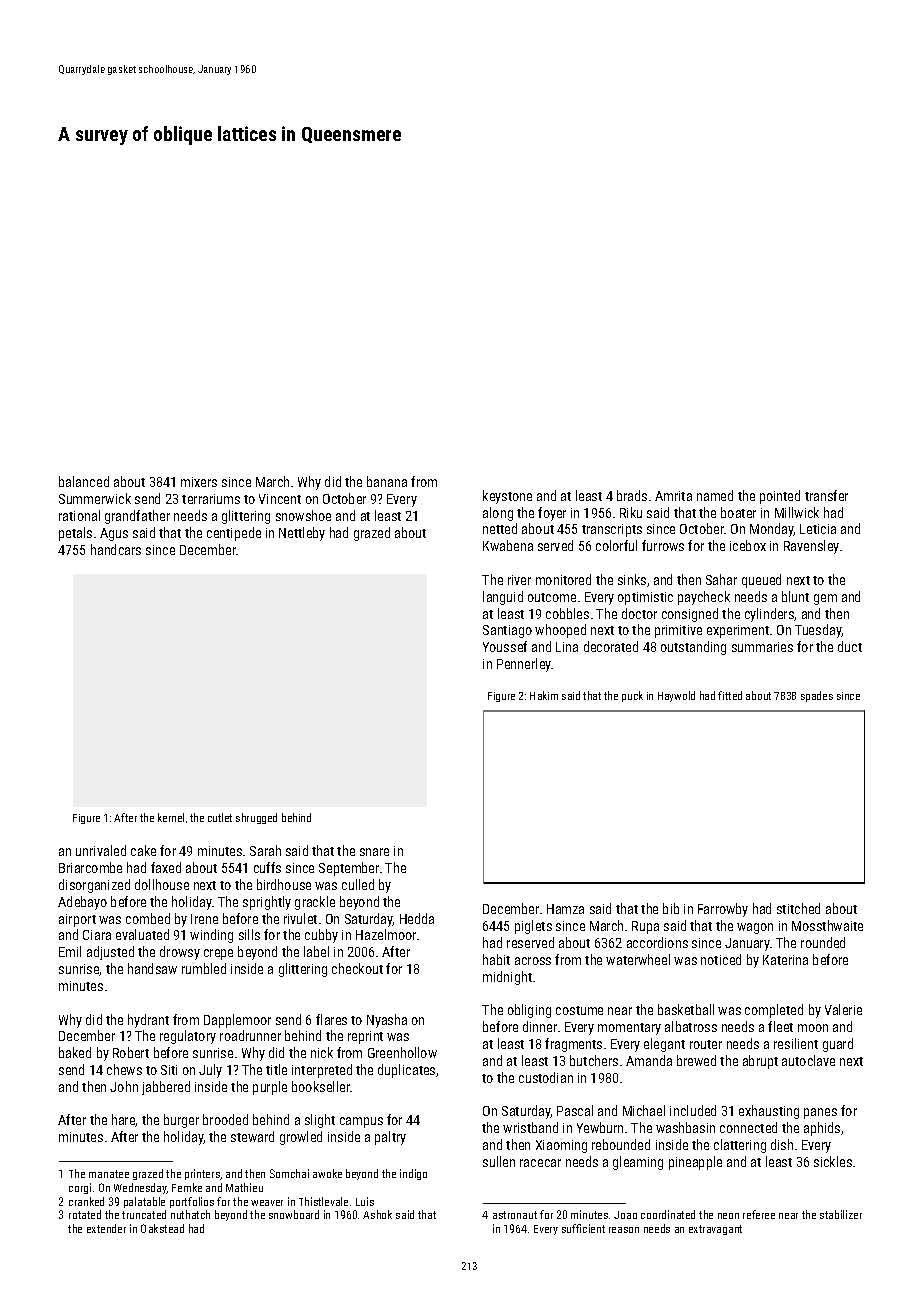 This page has width=924, height=1308. What do you see at coordinates (544, 695) in the page?
I see `Hakim` at bounding box center [544, 695].
